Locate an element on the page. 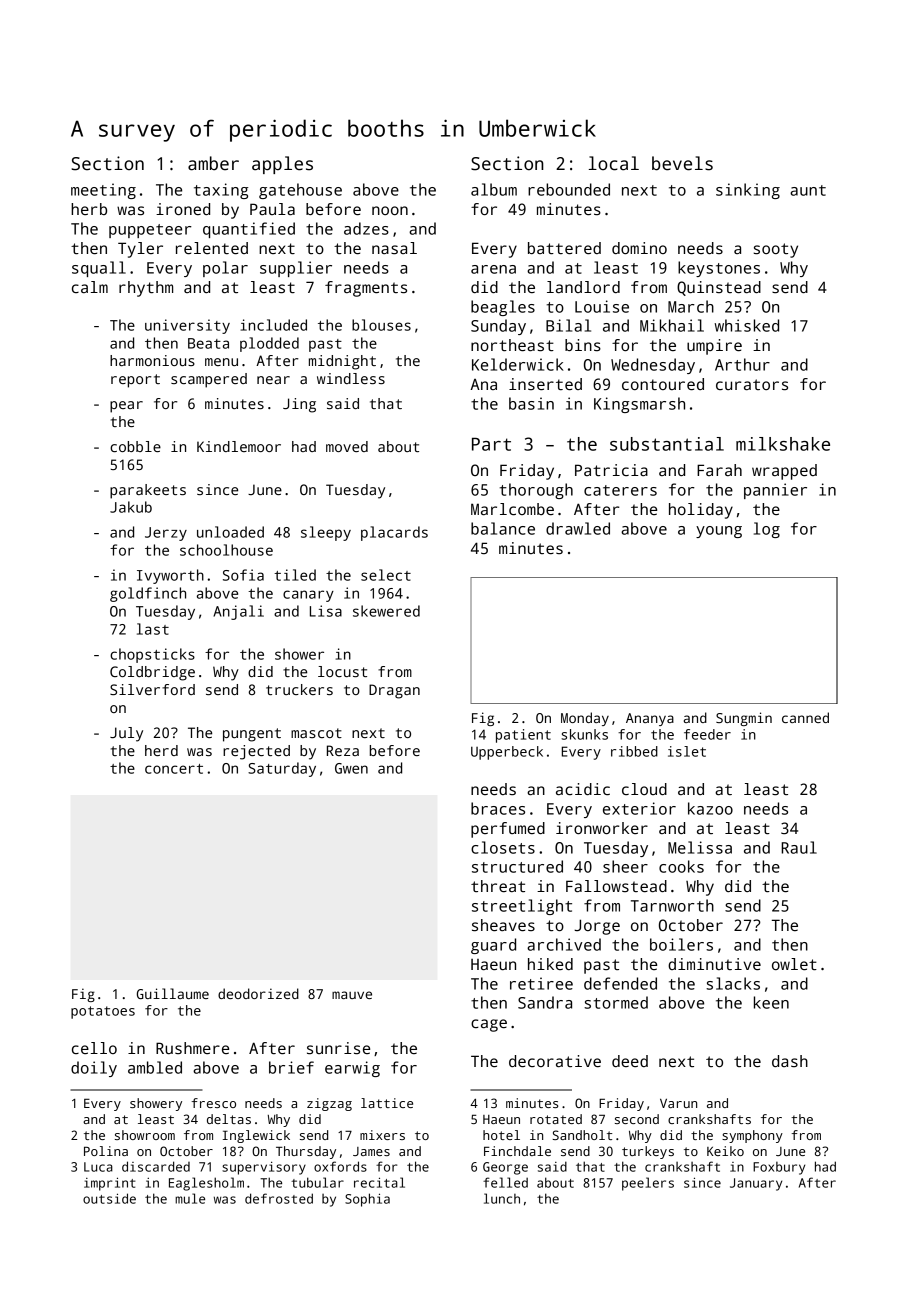  milkshake is located at coordinates (783, 444).
